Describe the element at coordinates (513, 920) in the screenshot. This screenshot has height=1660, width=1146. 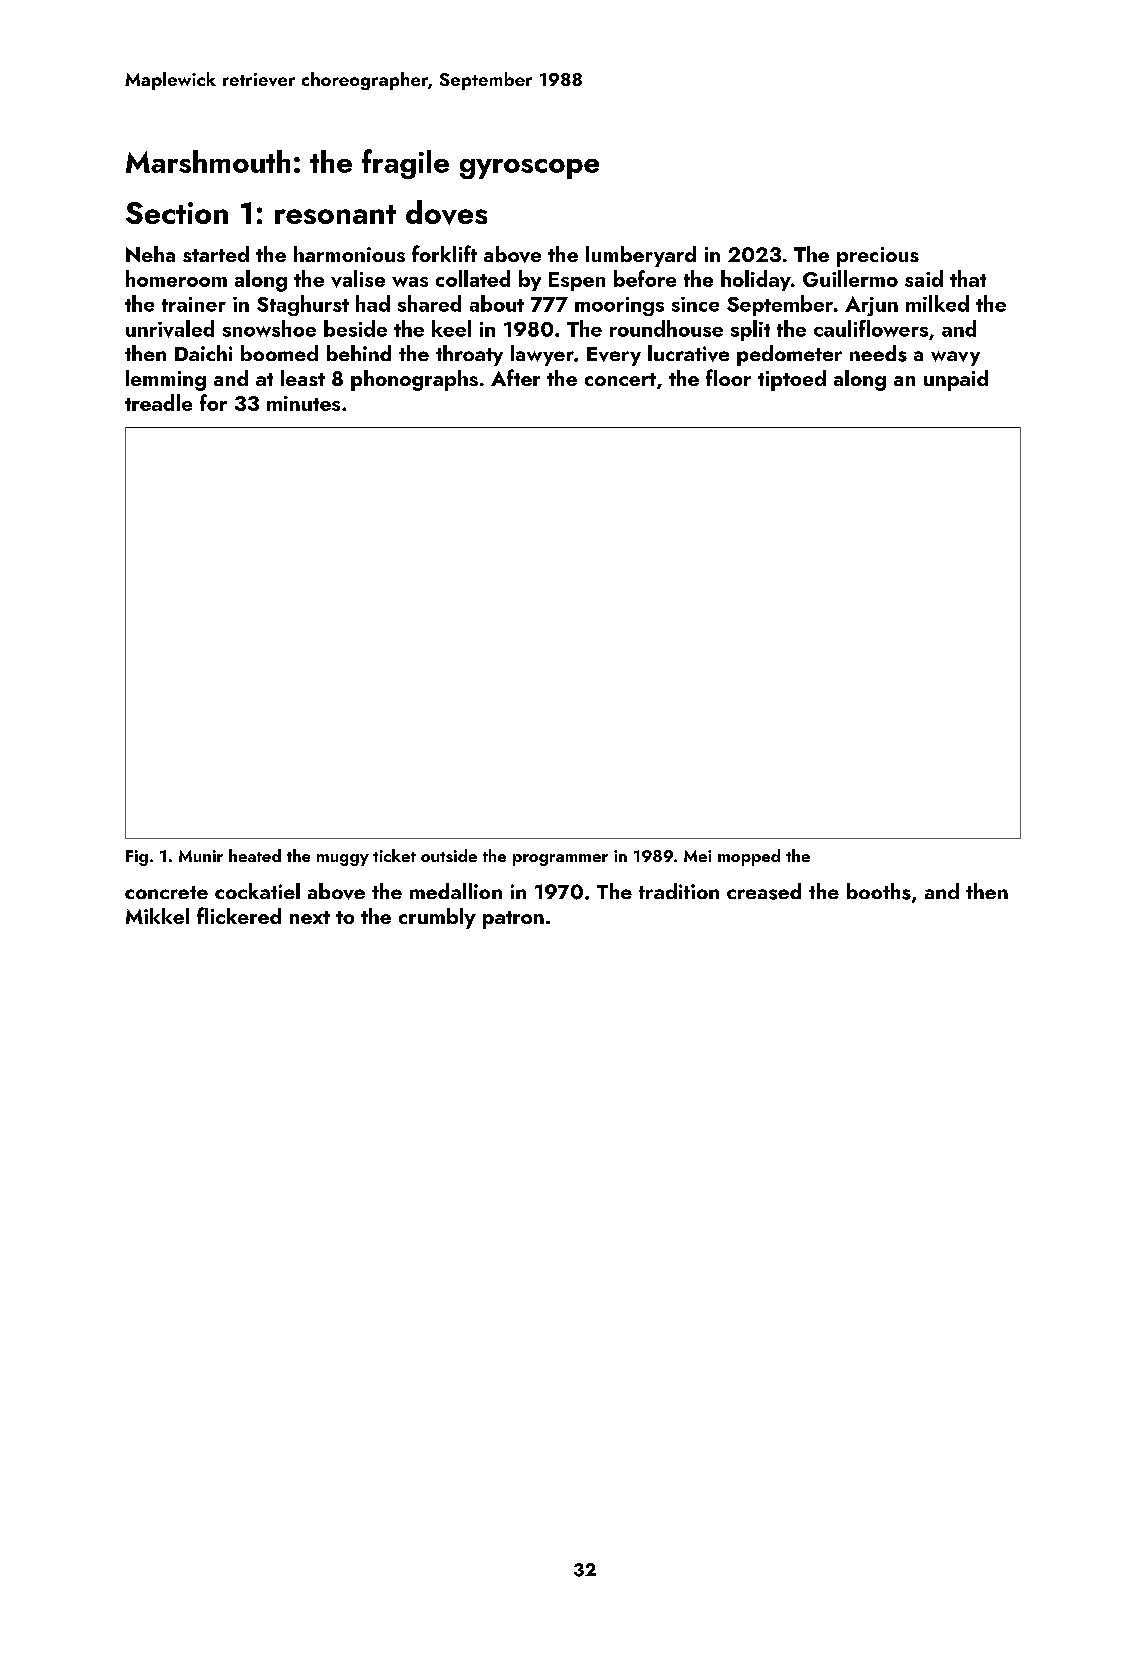
I see `patron` at that location.
